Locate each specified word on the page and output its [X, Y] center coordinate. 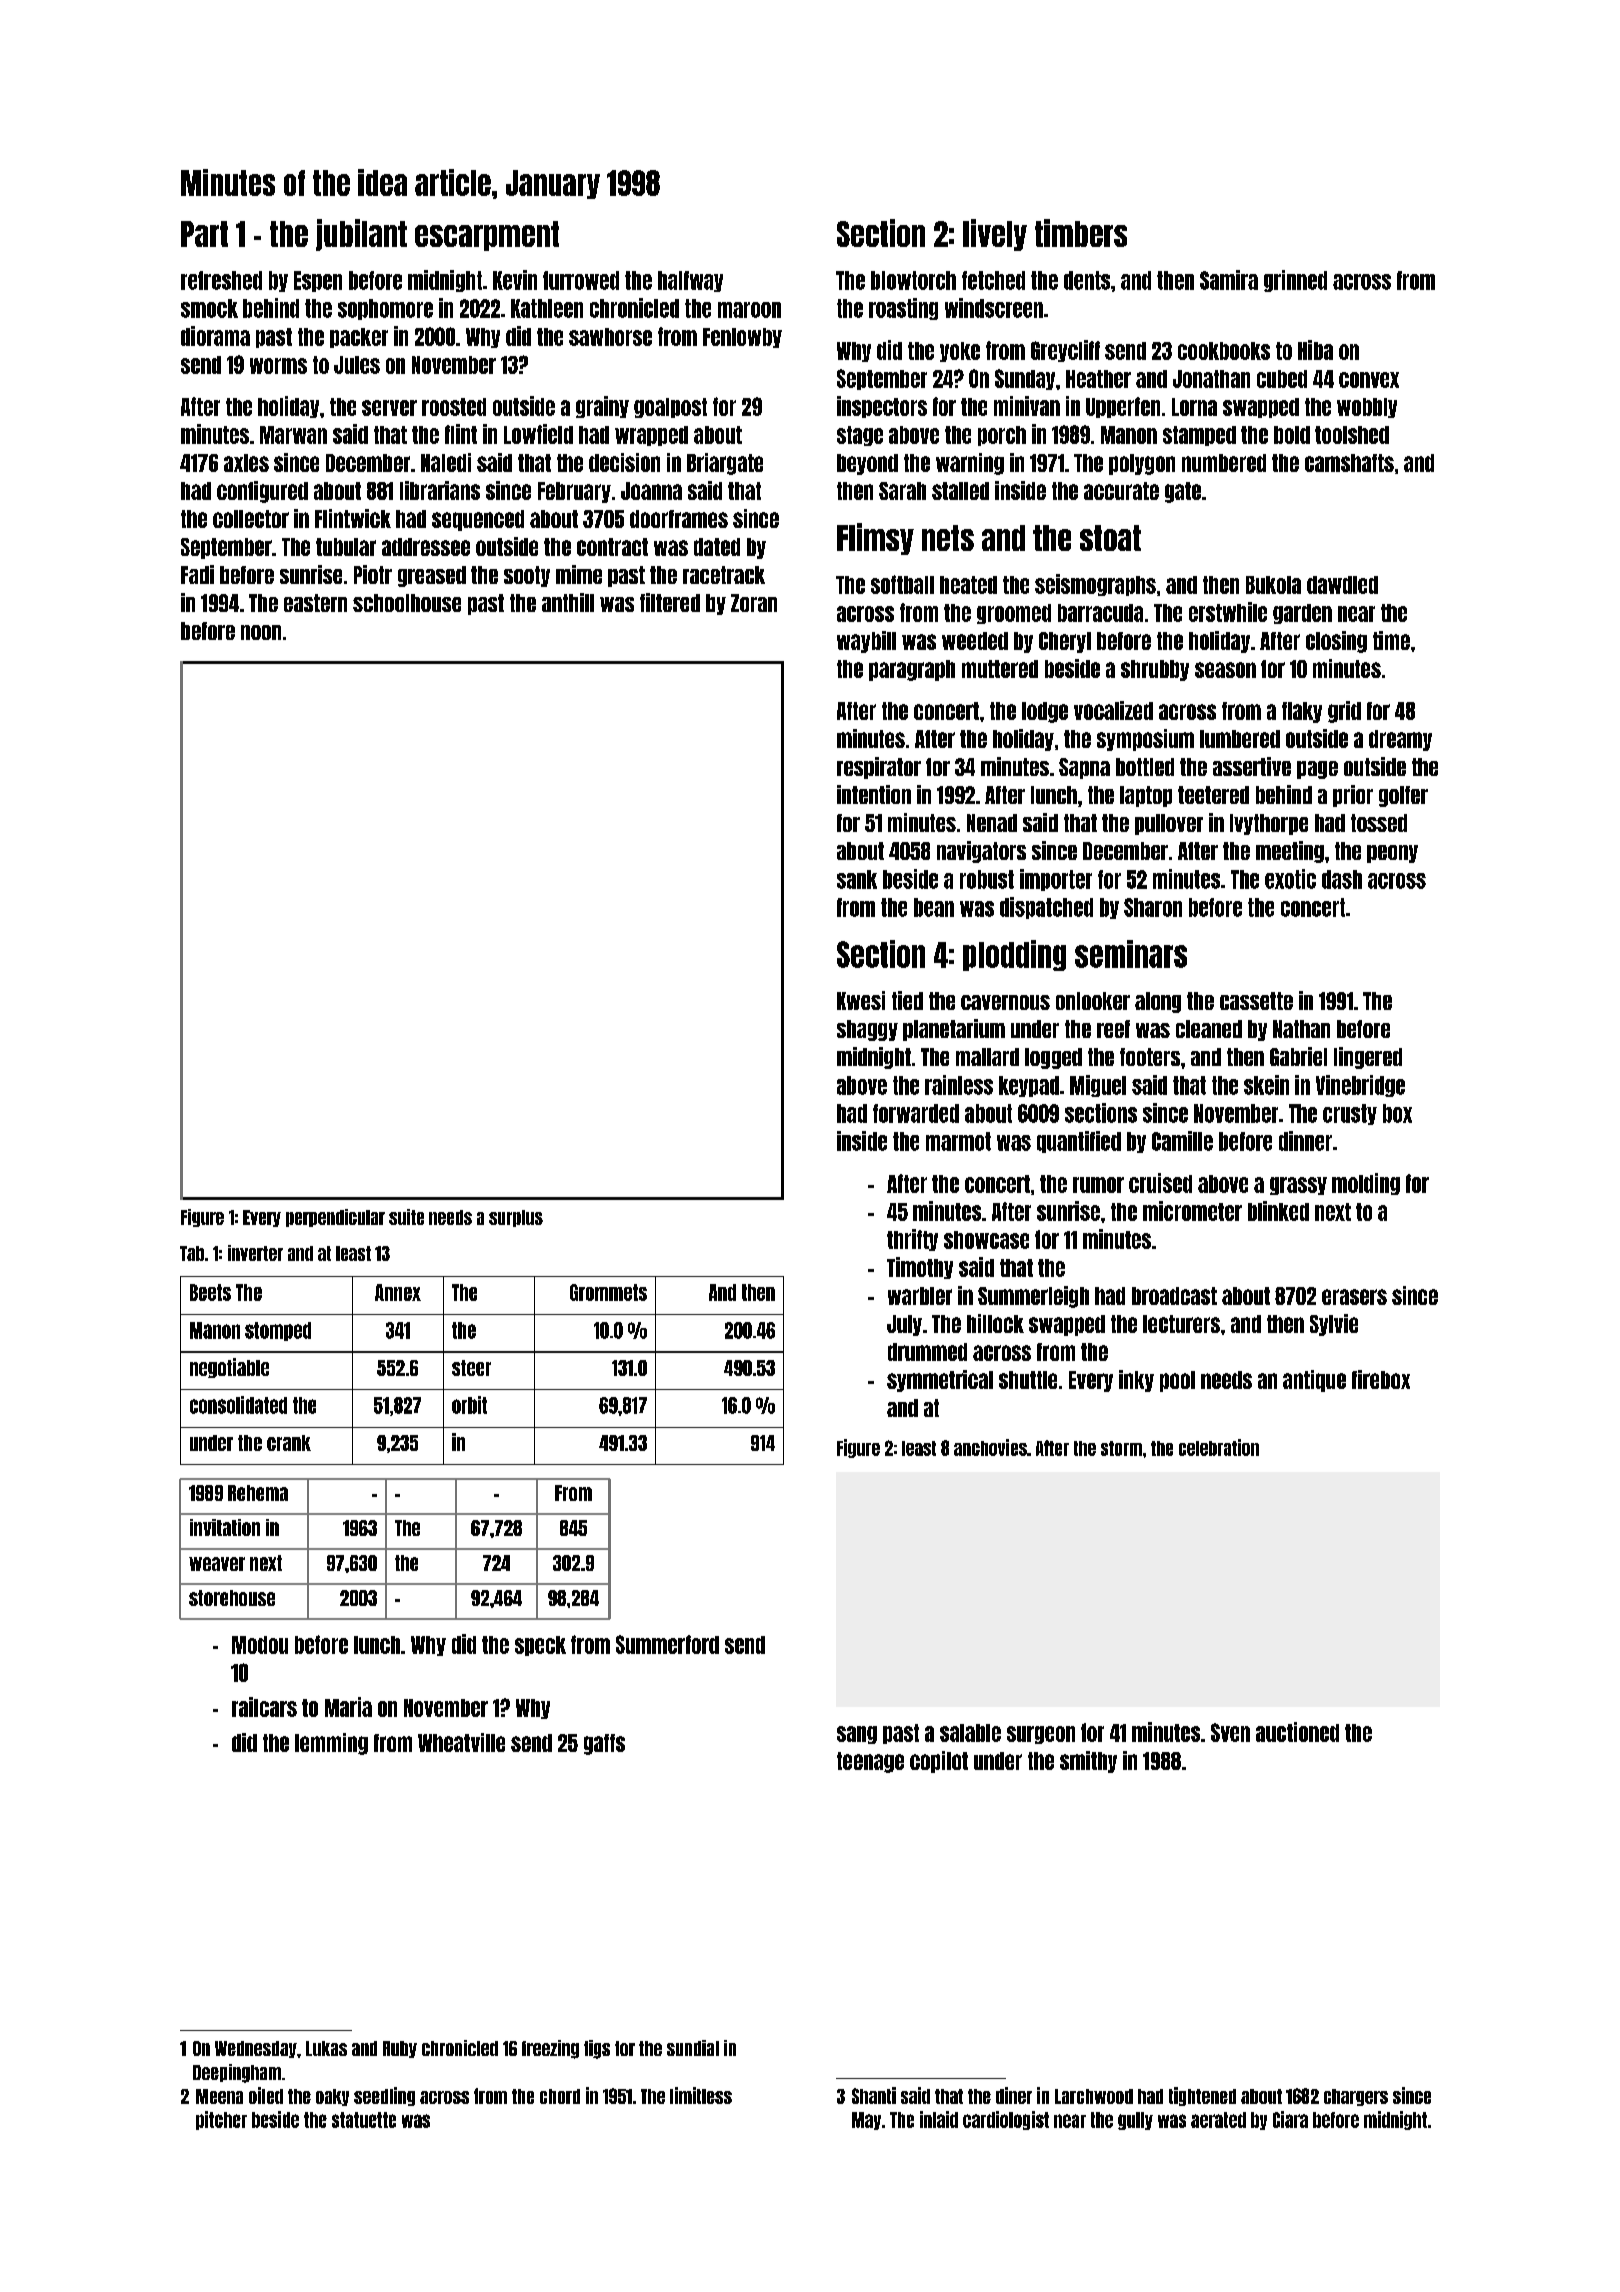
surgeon [1041, 1735]
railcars [264, 1707]
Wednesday [256, 2049]
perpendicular [335, 1218]
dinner [1305, 1141]
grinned [1295, 281]
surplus [516, 1218]
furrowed [581, 280]
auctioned [1297, 1732]
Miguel [1098, 1086]
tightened [1202, 2096]
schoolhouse [407, 603]
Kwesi [861, 1000]
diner [1014, 2095]
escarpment [487, 236]
